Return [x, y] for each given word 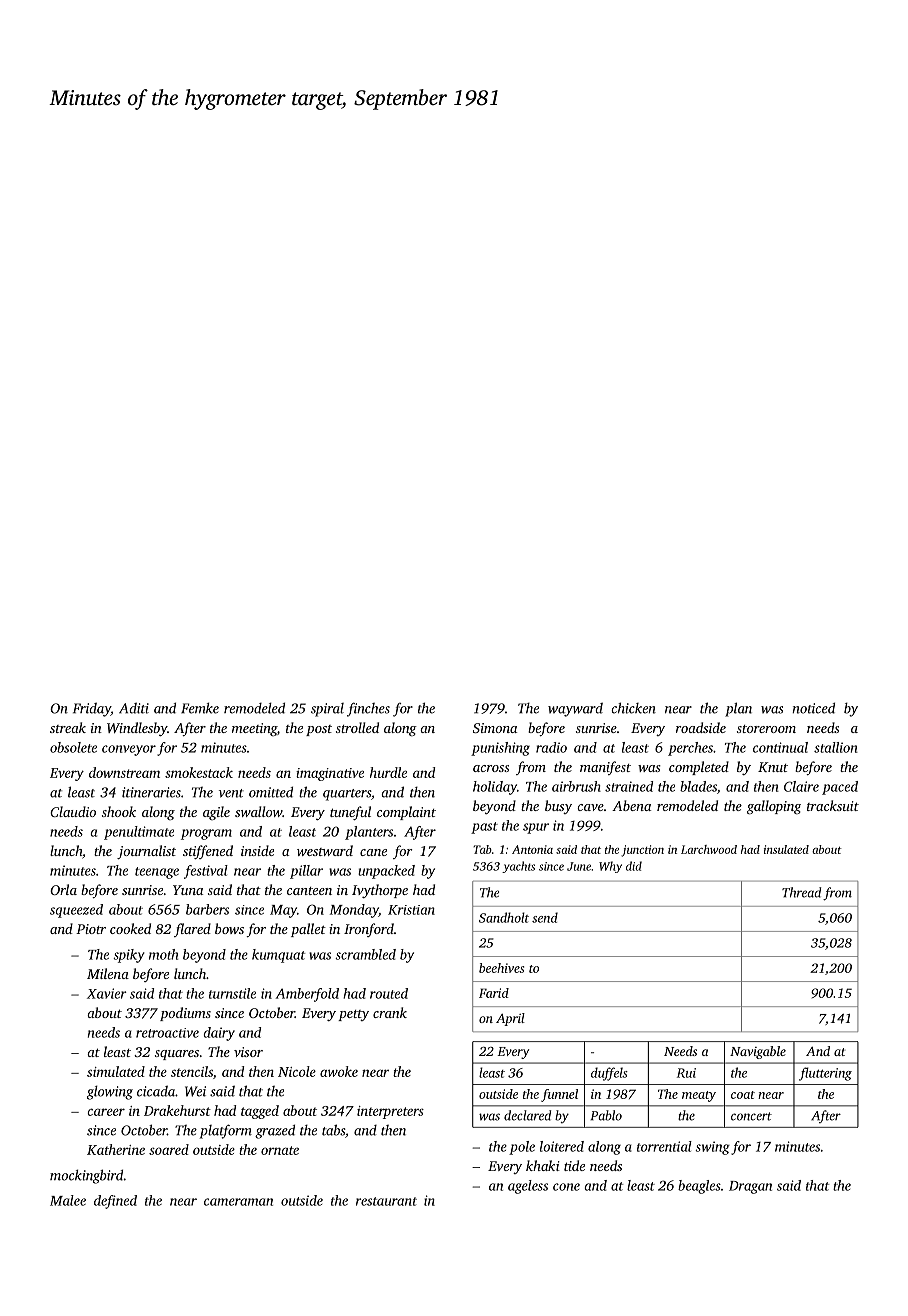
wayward [575, 709]
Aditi [134, 708]
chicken [633, 708]
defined [115, 1202]
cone [566, 1187]
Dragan [750, 1187]
